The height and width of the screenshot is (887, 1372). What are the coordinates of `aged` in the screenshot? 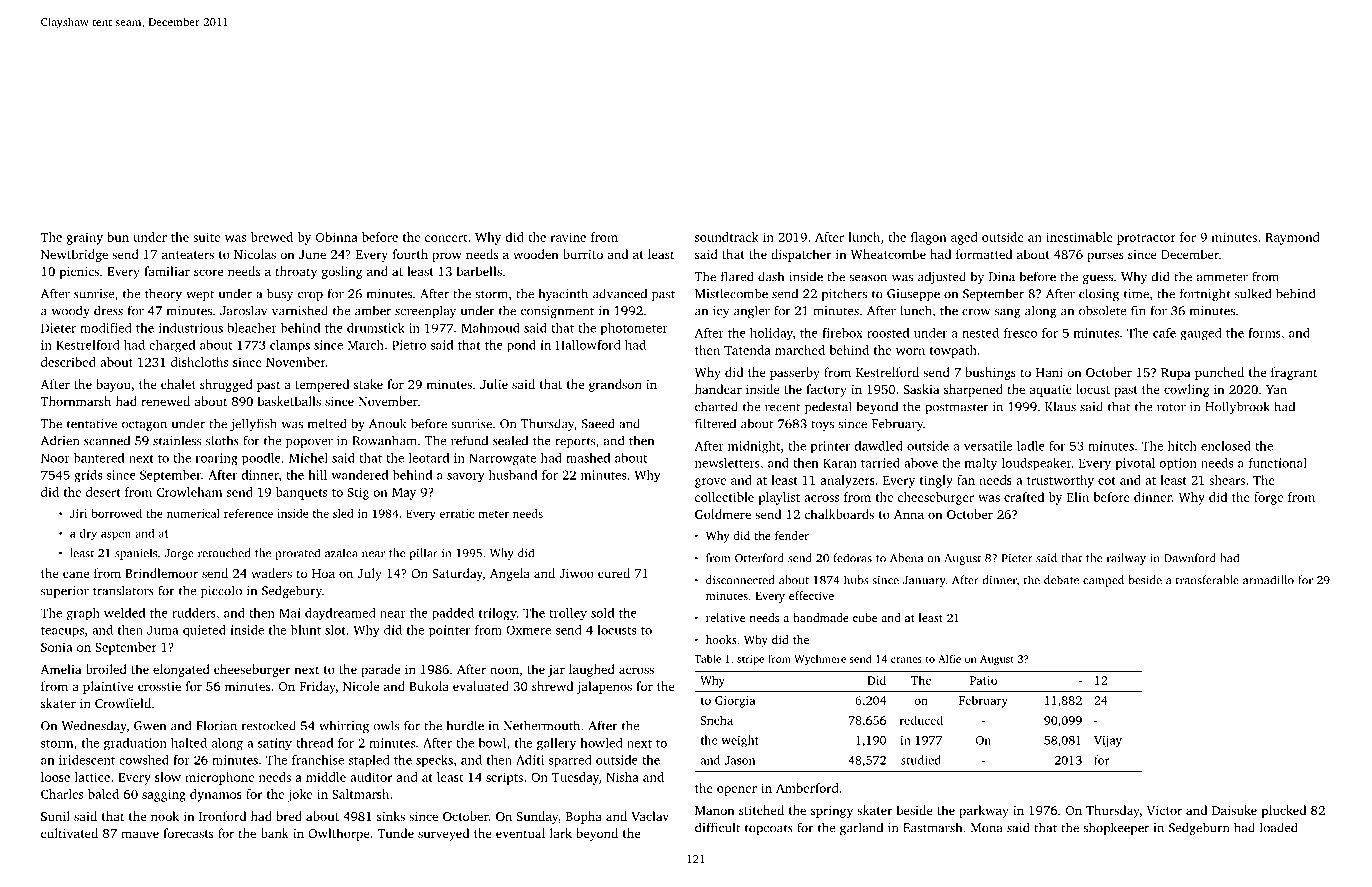 It's located at (964, 238).
